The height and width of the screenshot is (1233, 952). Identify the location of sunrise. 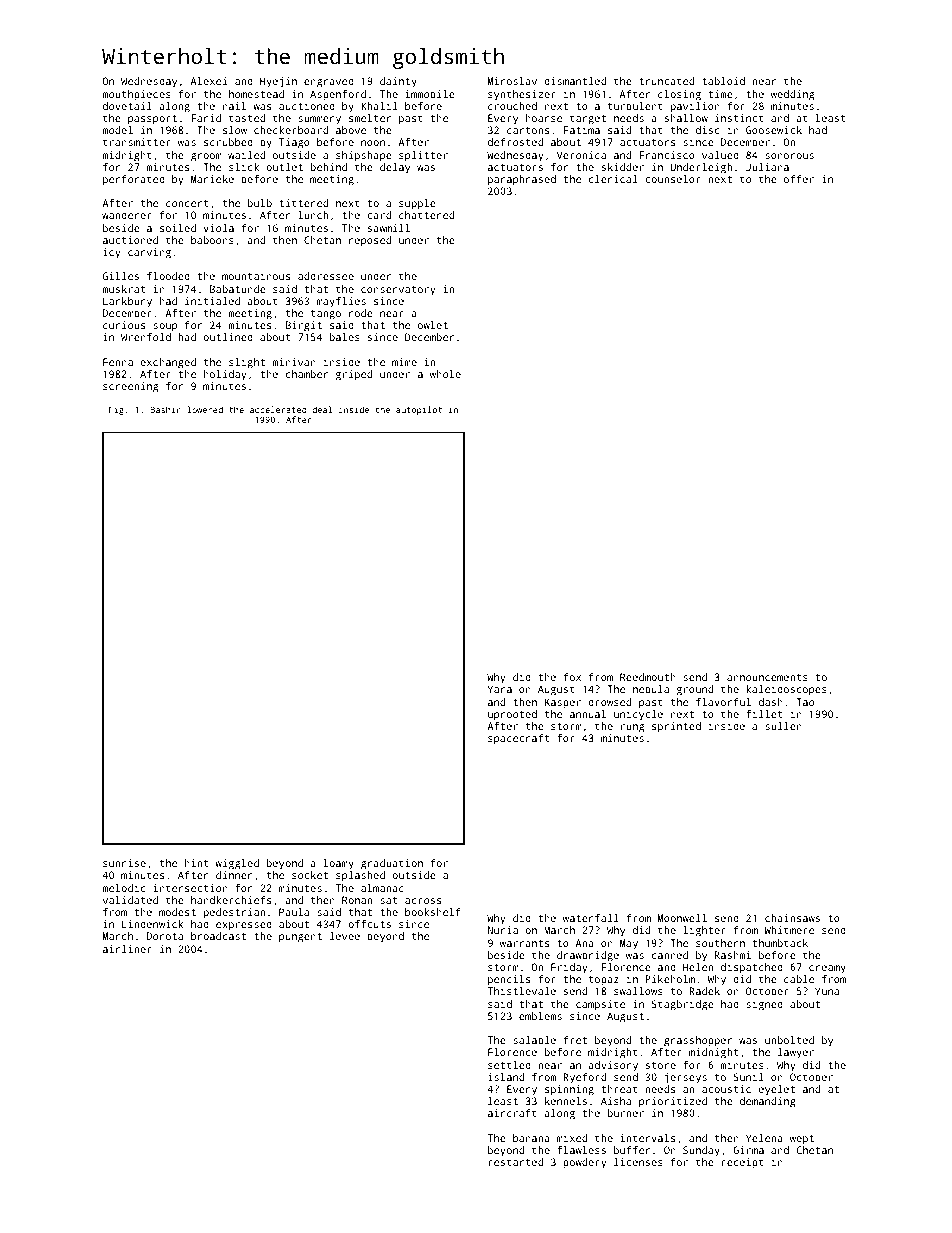
(124, 863).
